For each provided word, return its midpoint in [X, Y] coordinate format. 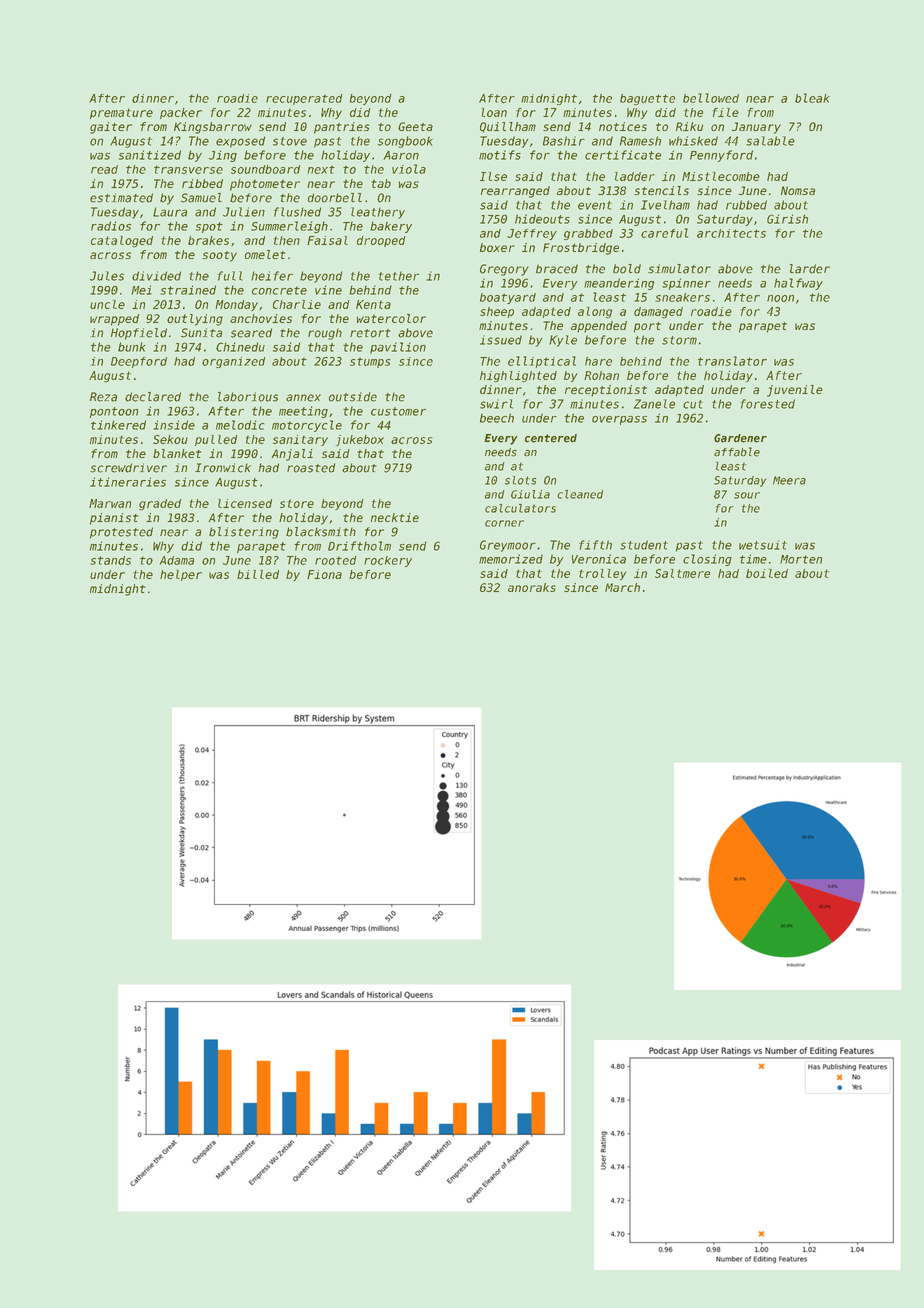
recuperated [304, 99]
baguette [647, 99]
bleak [812, 98]
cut [693, 404]
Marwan [110, 503]
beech [497, 418]
